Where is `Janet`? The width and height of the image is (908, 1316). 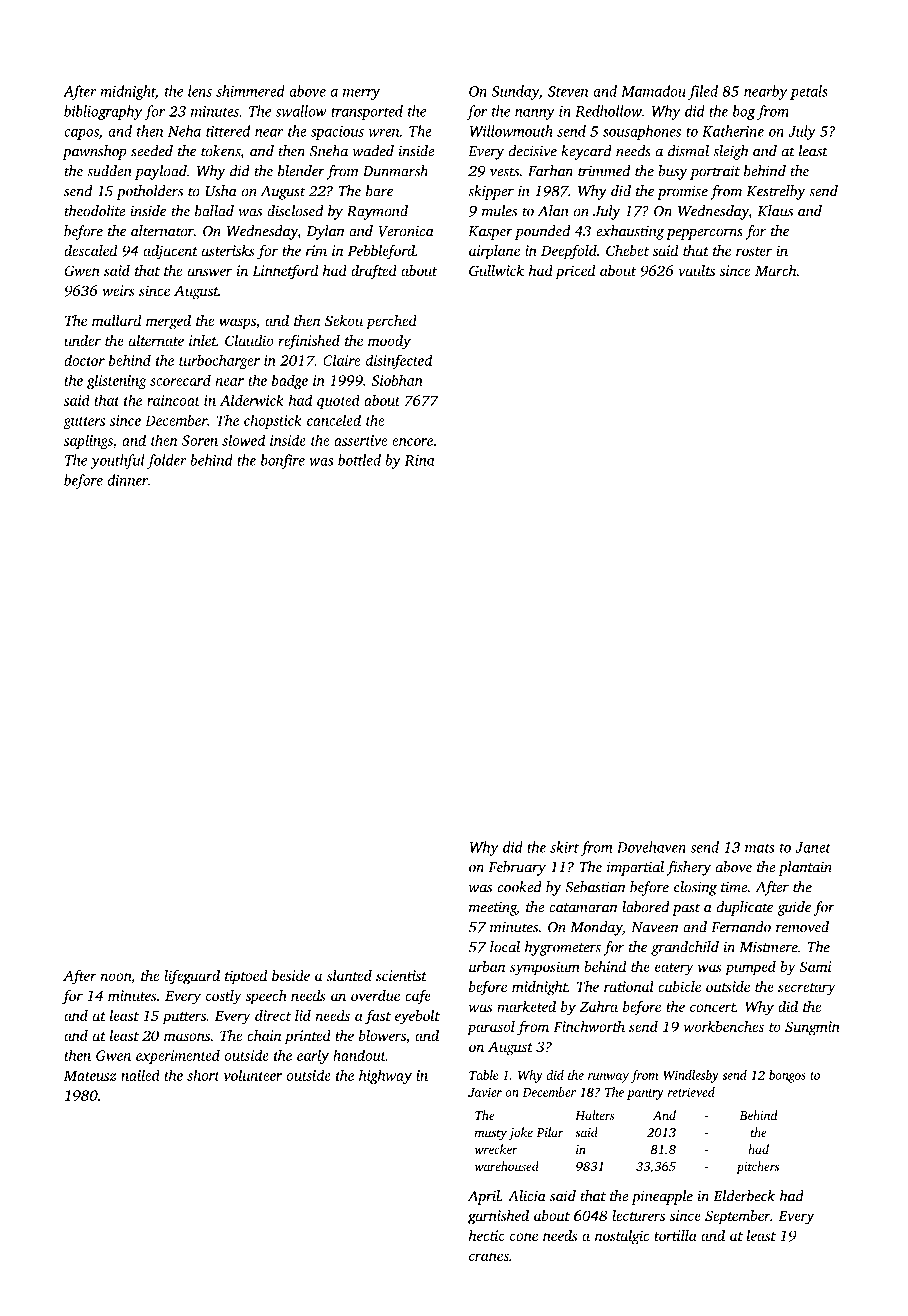 Janet is located at coordinates (813, 847).
